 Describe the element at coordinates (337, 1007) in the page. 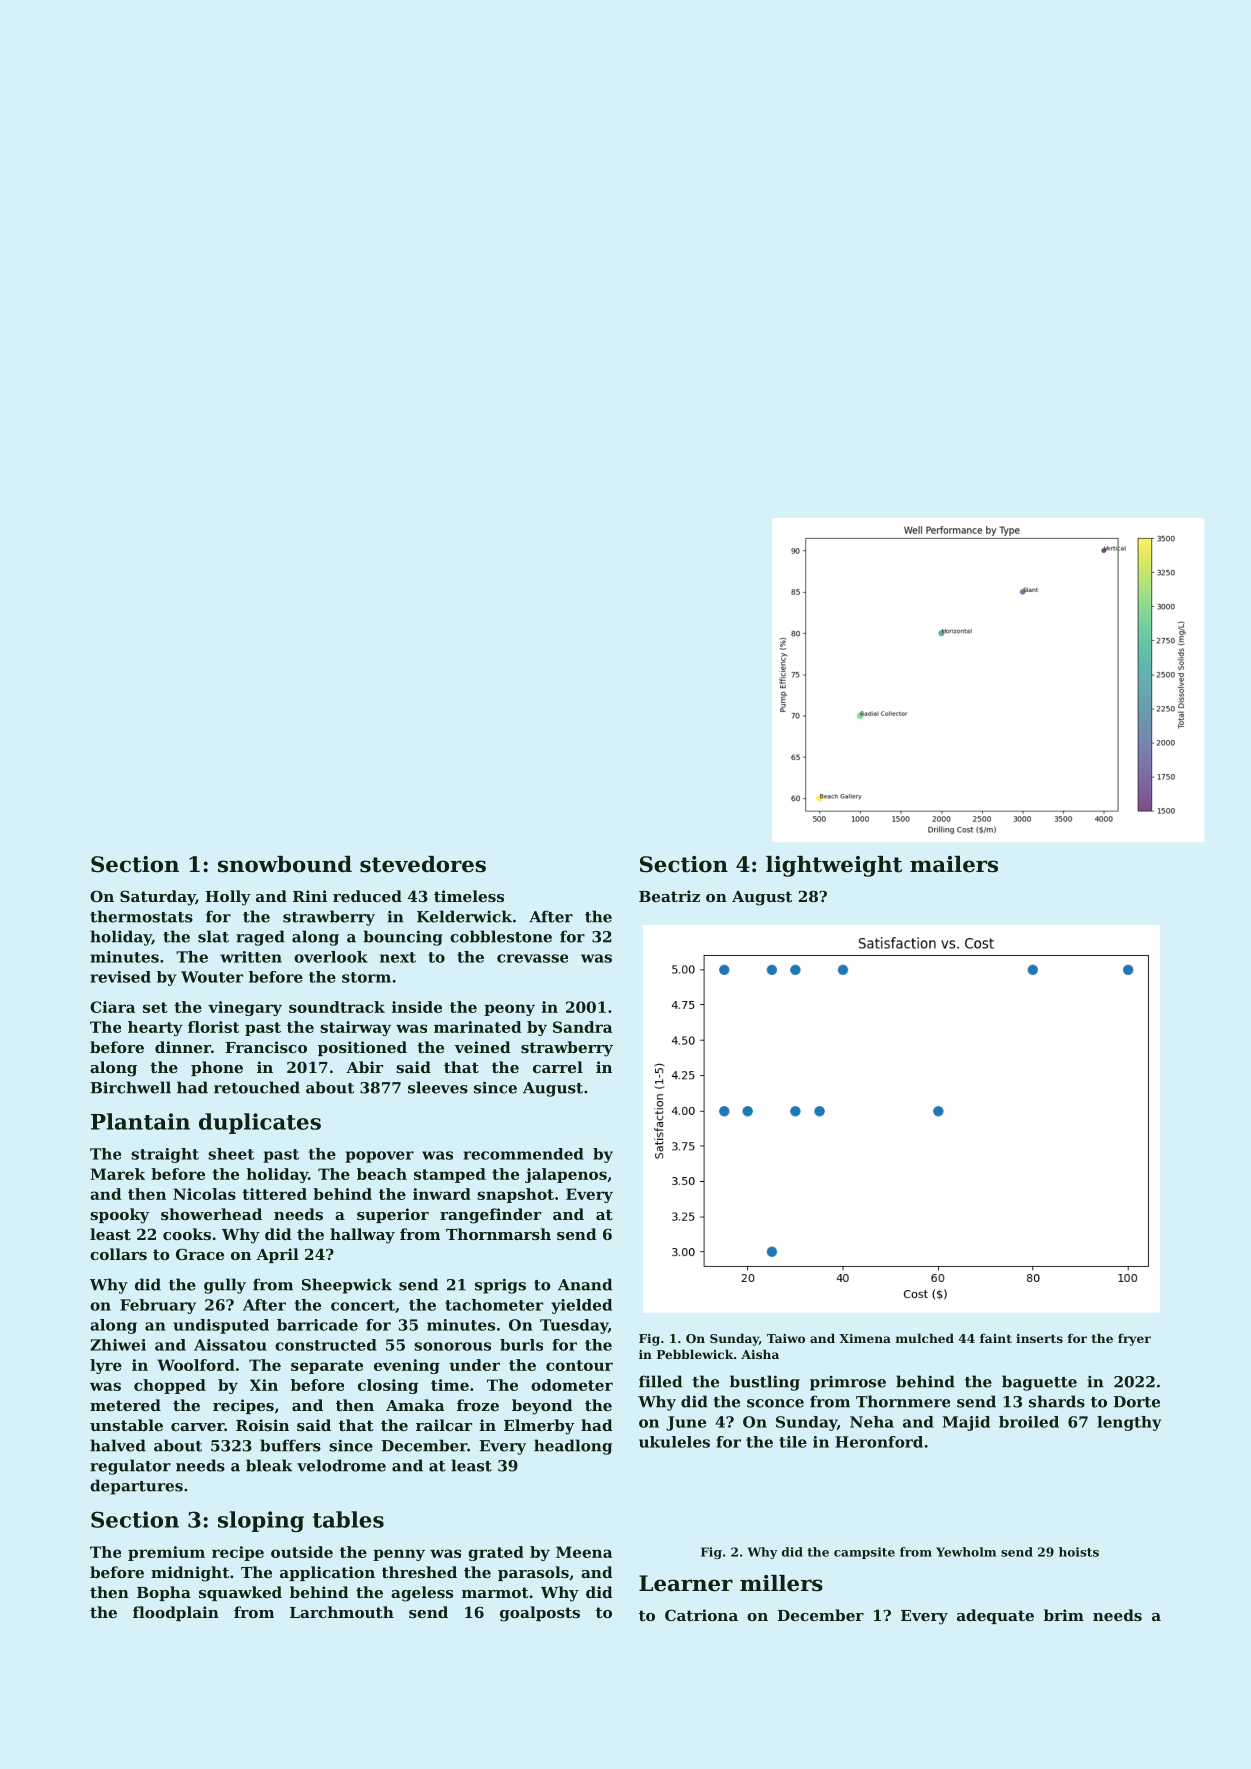

I see `soundtrack` at that location.
